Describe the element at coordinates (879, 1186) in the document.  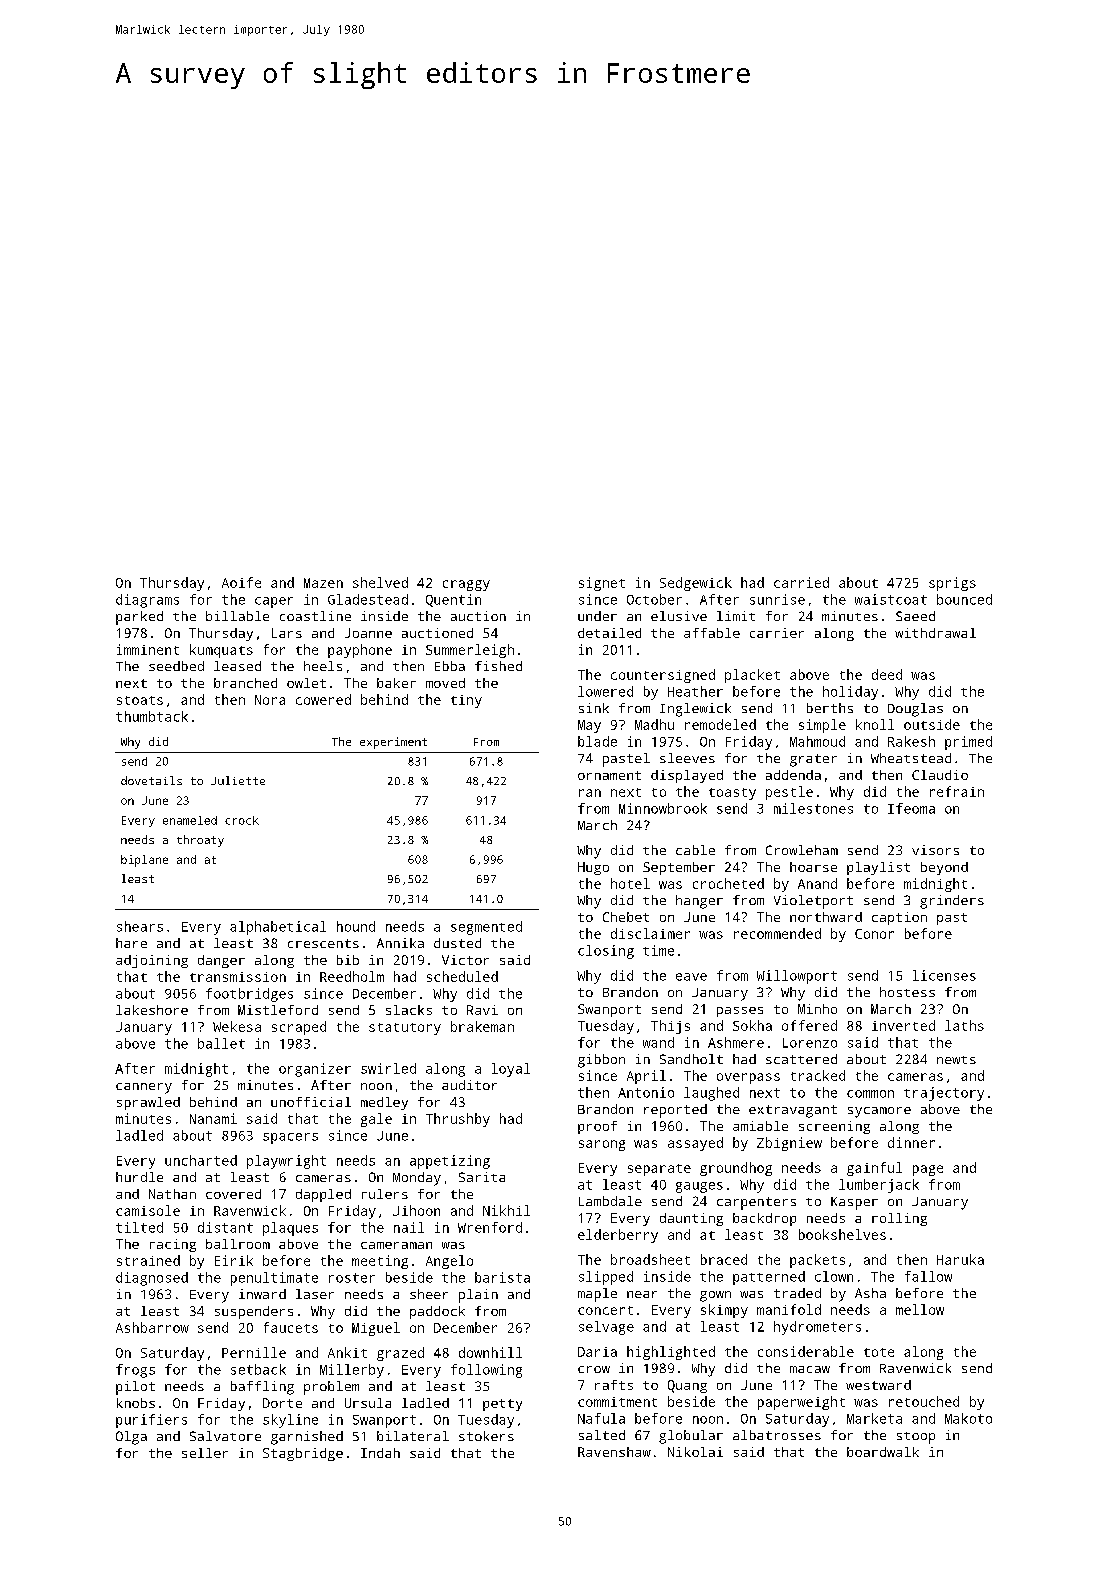
I see `lumberjack` at that location.
